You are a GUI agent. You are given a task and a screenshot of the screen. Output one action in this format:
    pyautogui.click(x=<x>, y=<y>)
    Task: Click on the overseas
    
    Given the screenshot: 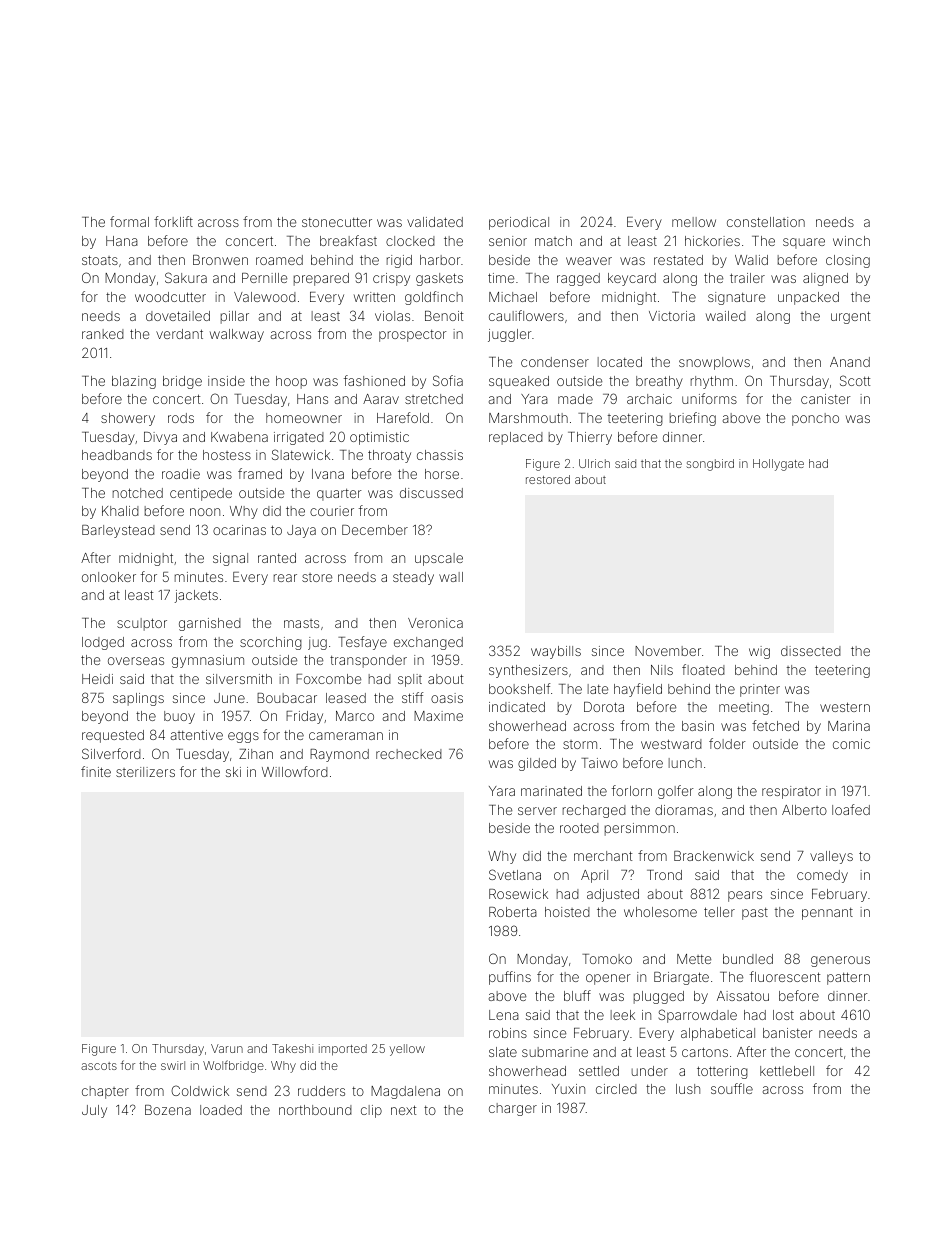 What is the action you would take?
    pyautogui.click(x=136, y=661)
